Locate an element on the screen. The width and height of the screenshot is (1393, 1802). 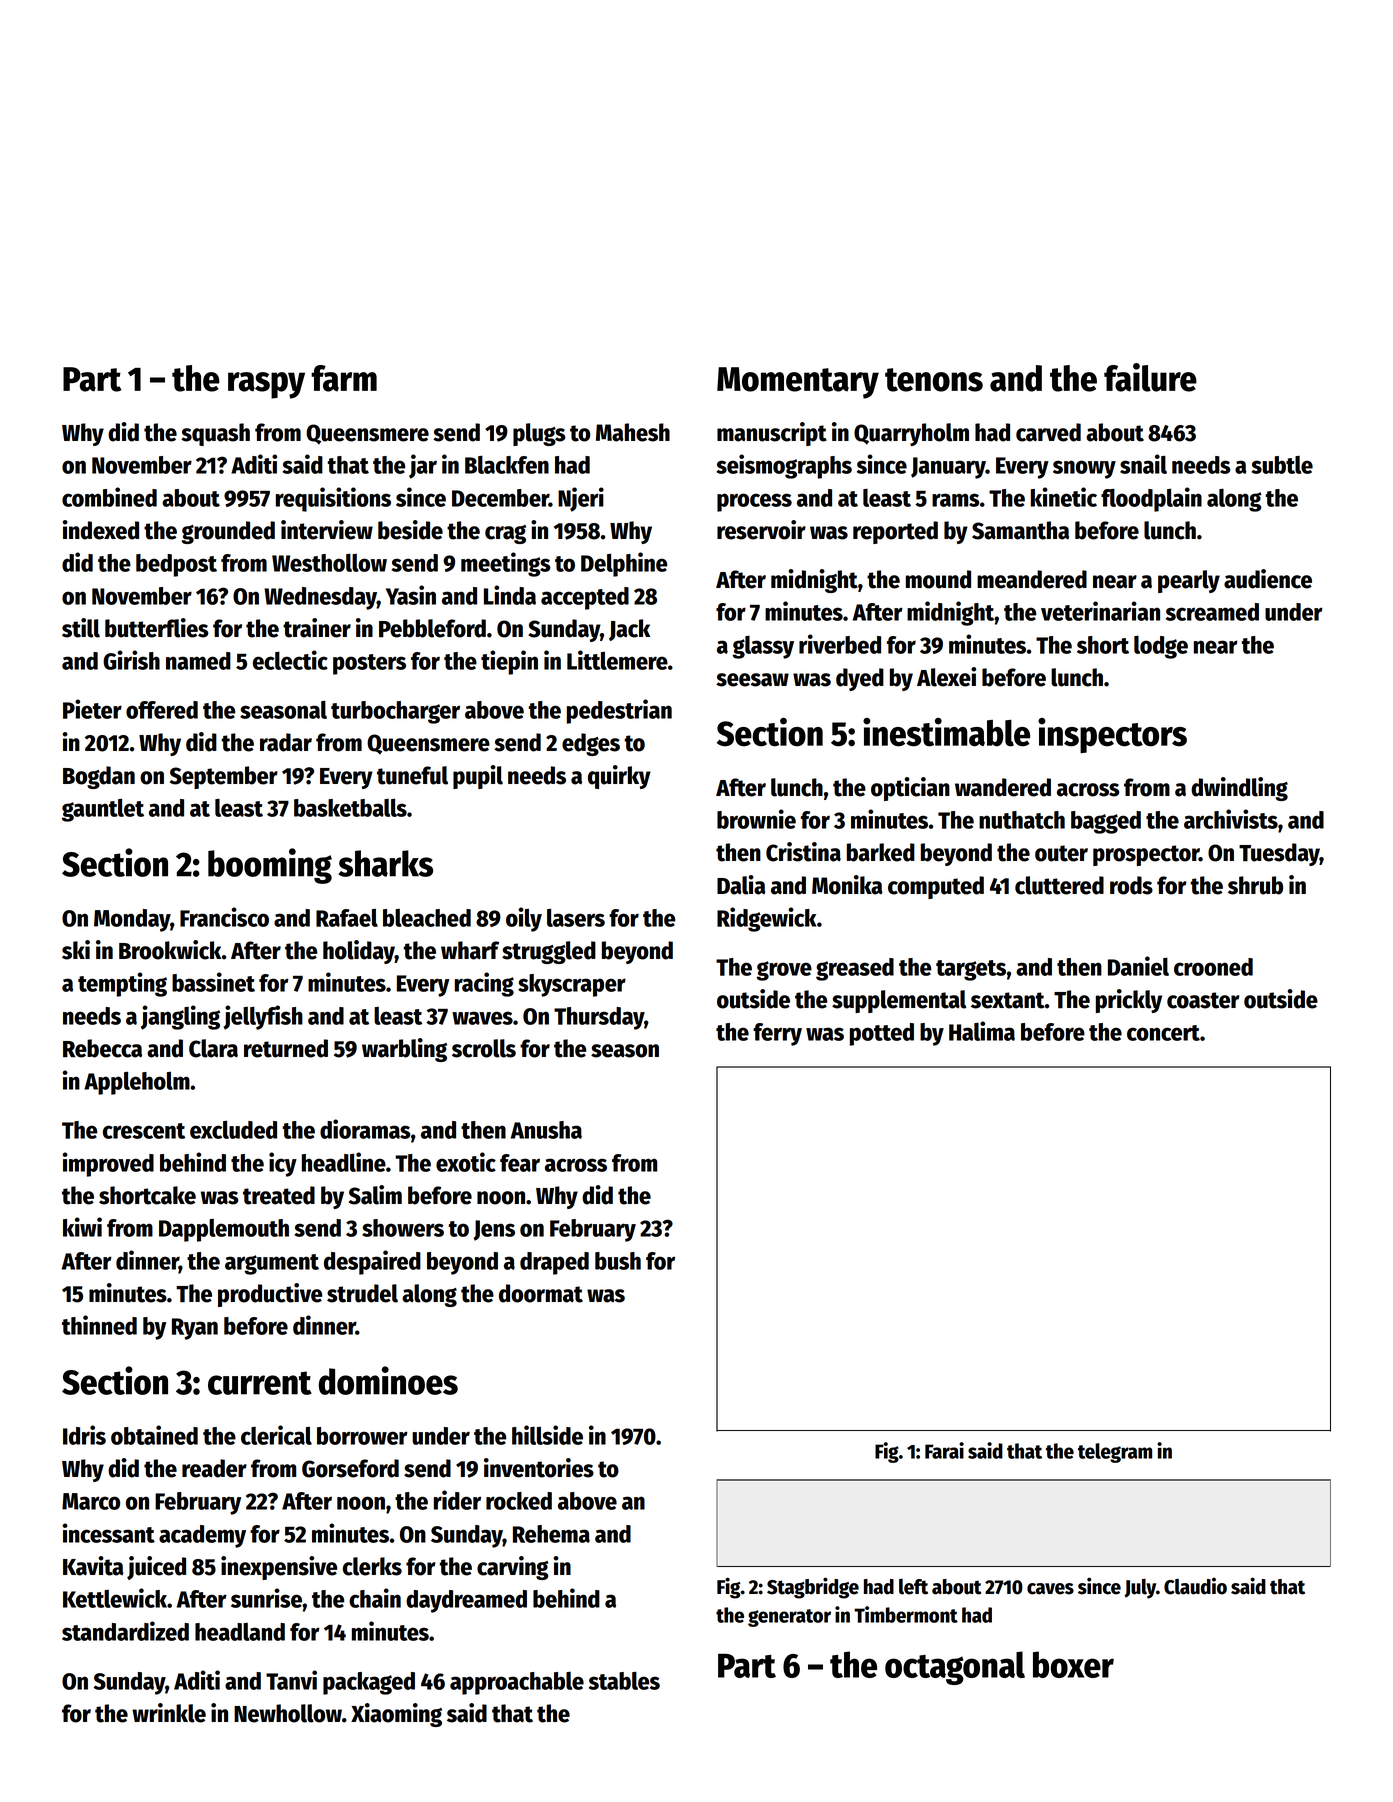
pearly is located at coordinates (1189, 581).
